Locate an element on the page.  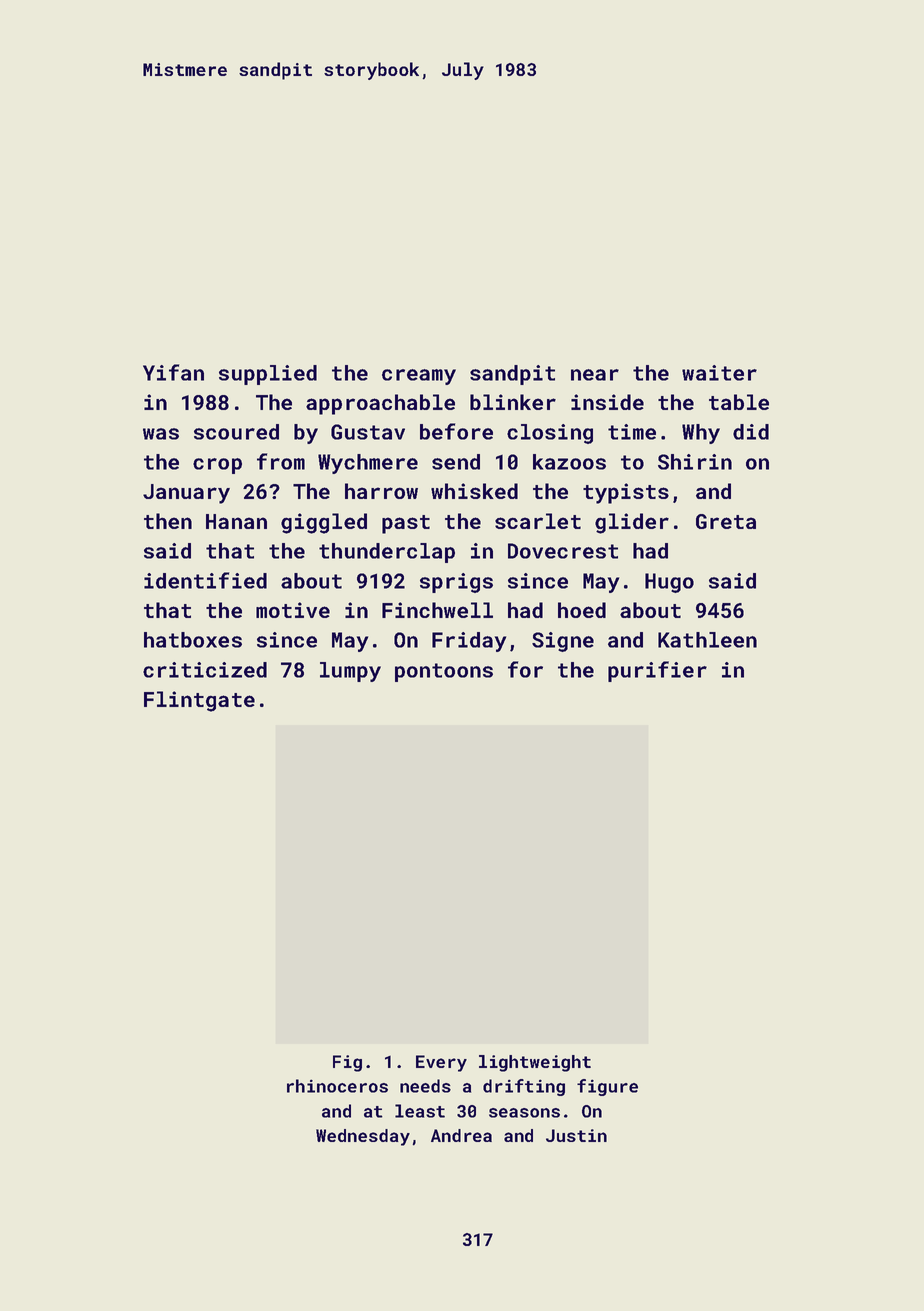
Kathleen is located at coordinates (707, 640).
